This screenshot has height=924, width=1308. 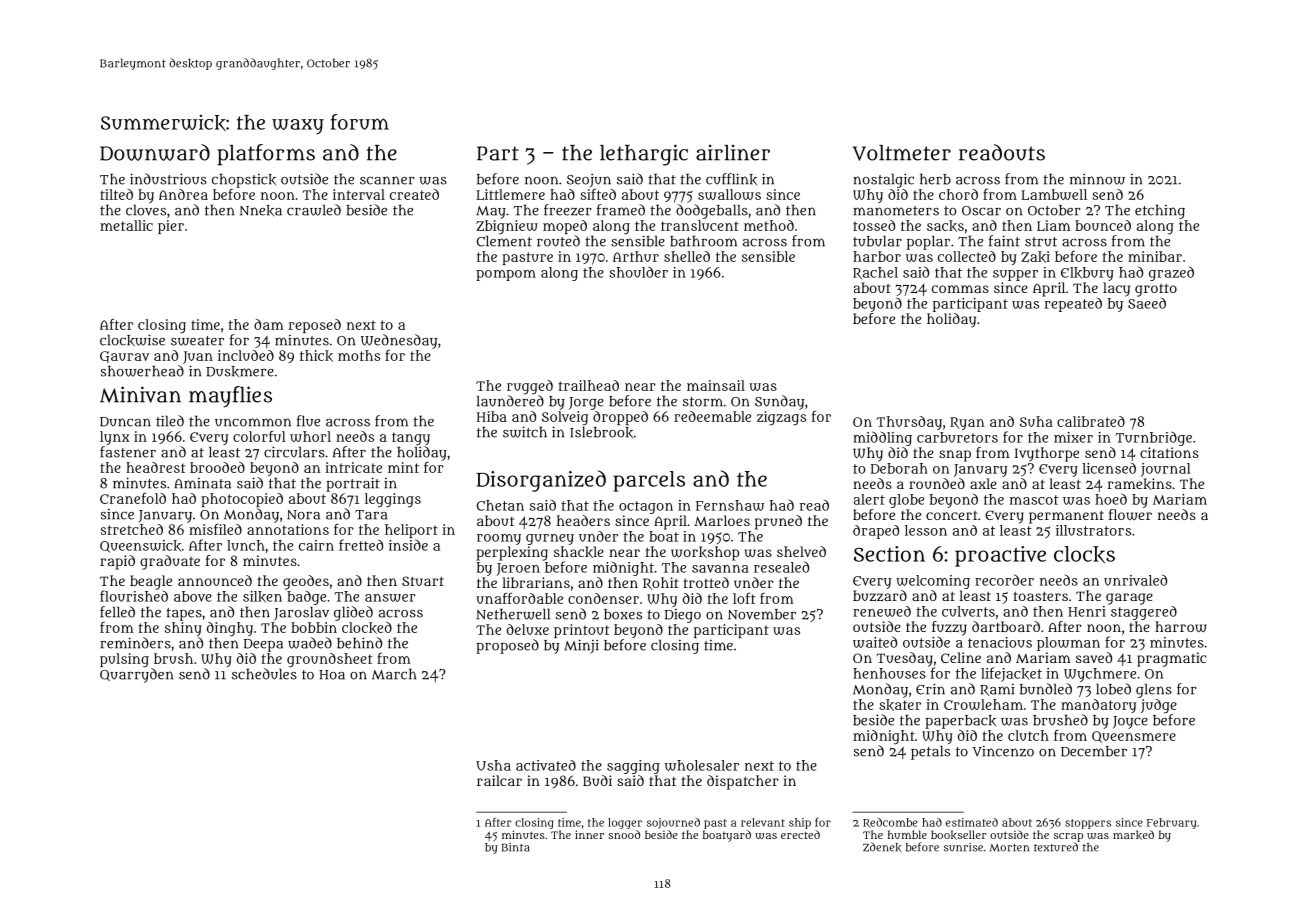 What do you see at coordinates (1087, 274) in the screenshot?
I see `Elkbury` at bounding box center [1087, 274].
